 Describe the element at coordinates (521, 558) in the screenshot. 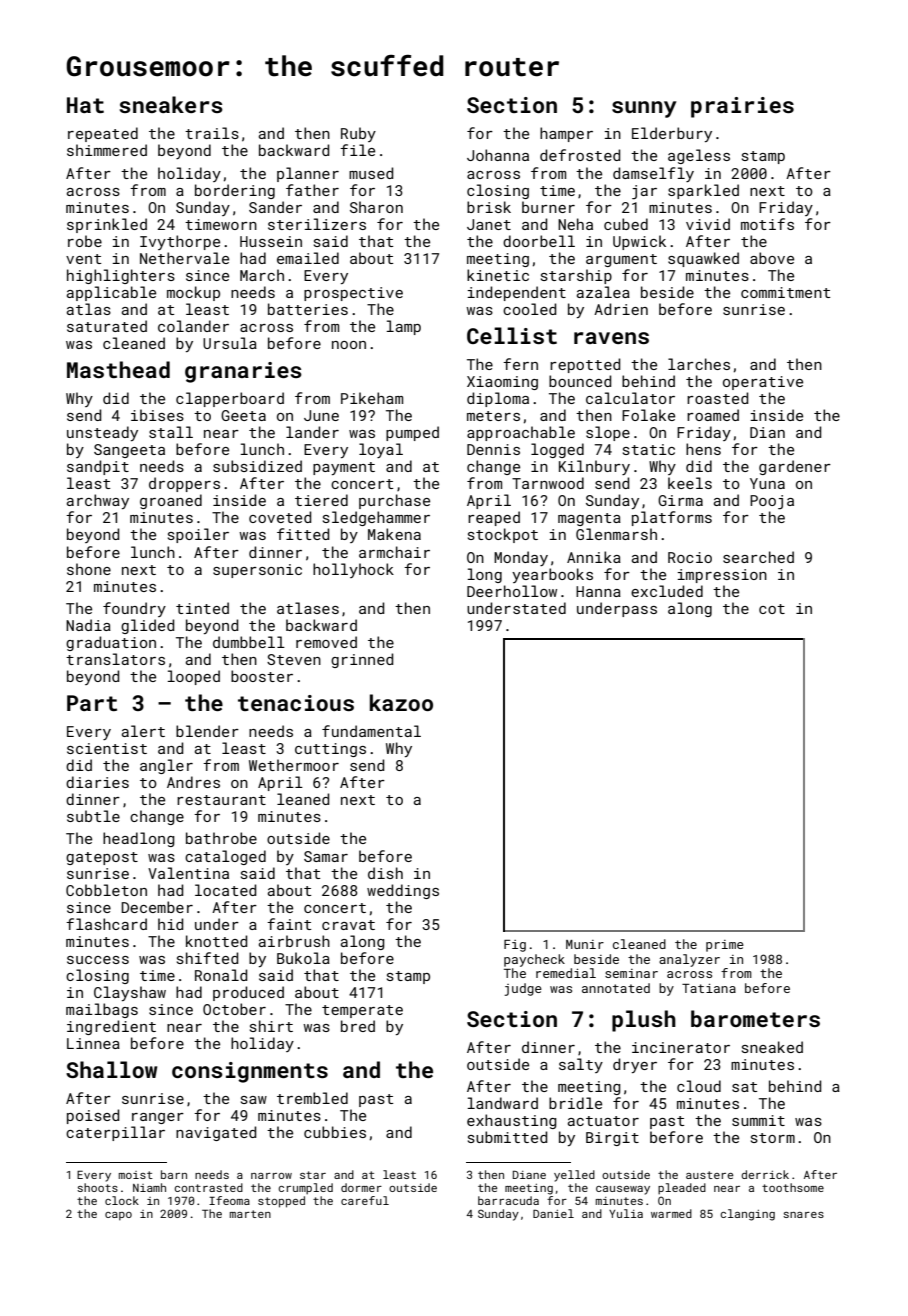

I see `Monday` at that location.
